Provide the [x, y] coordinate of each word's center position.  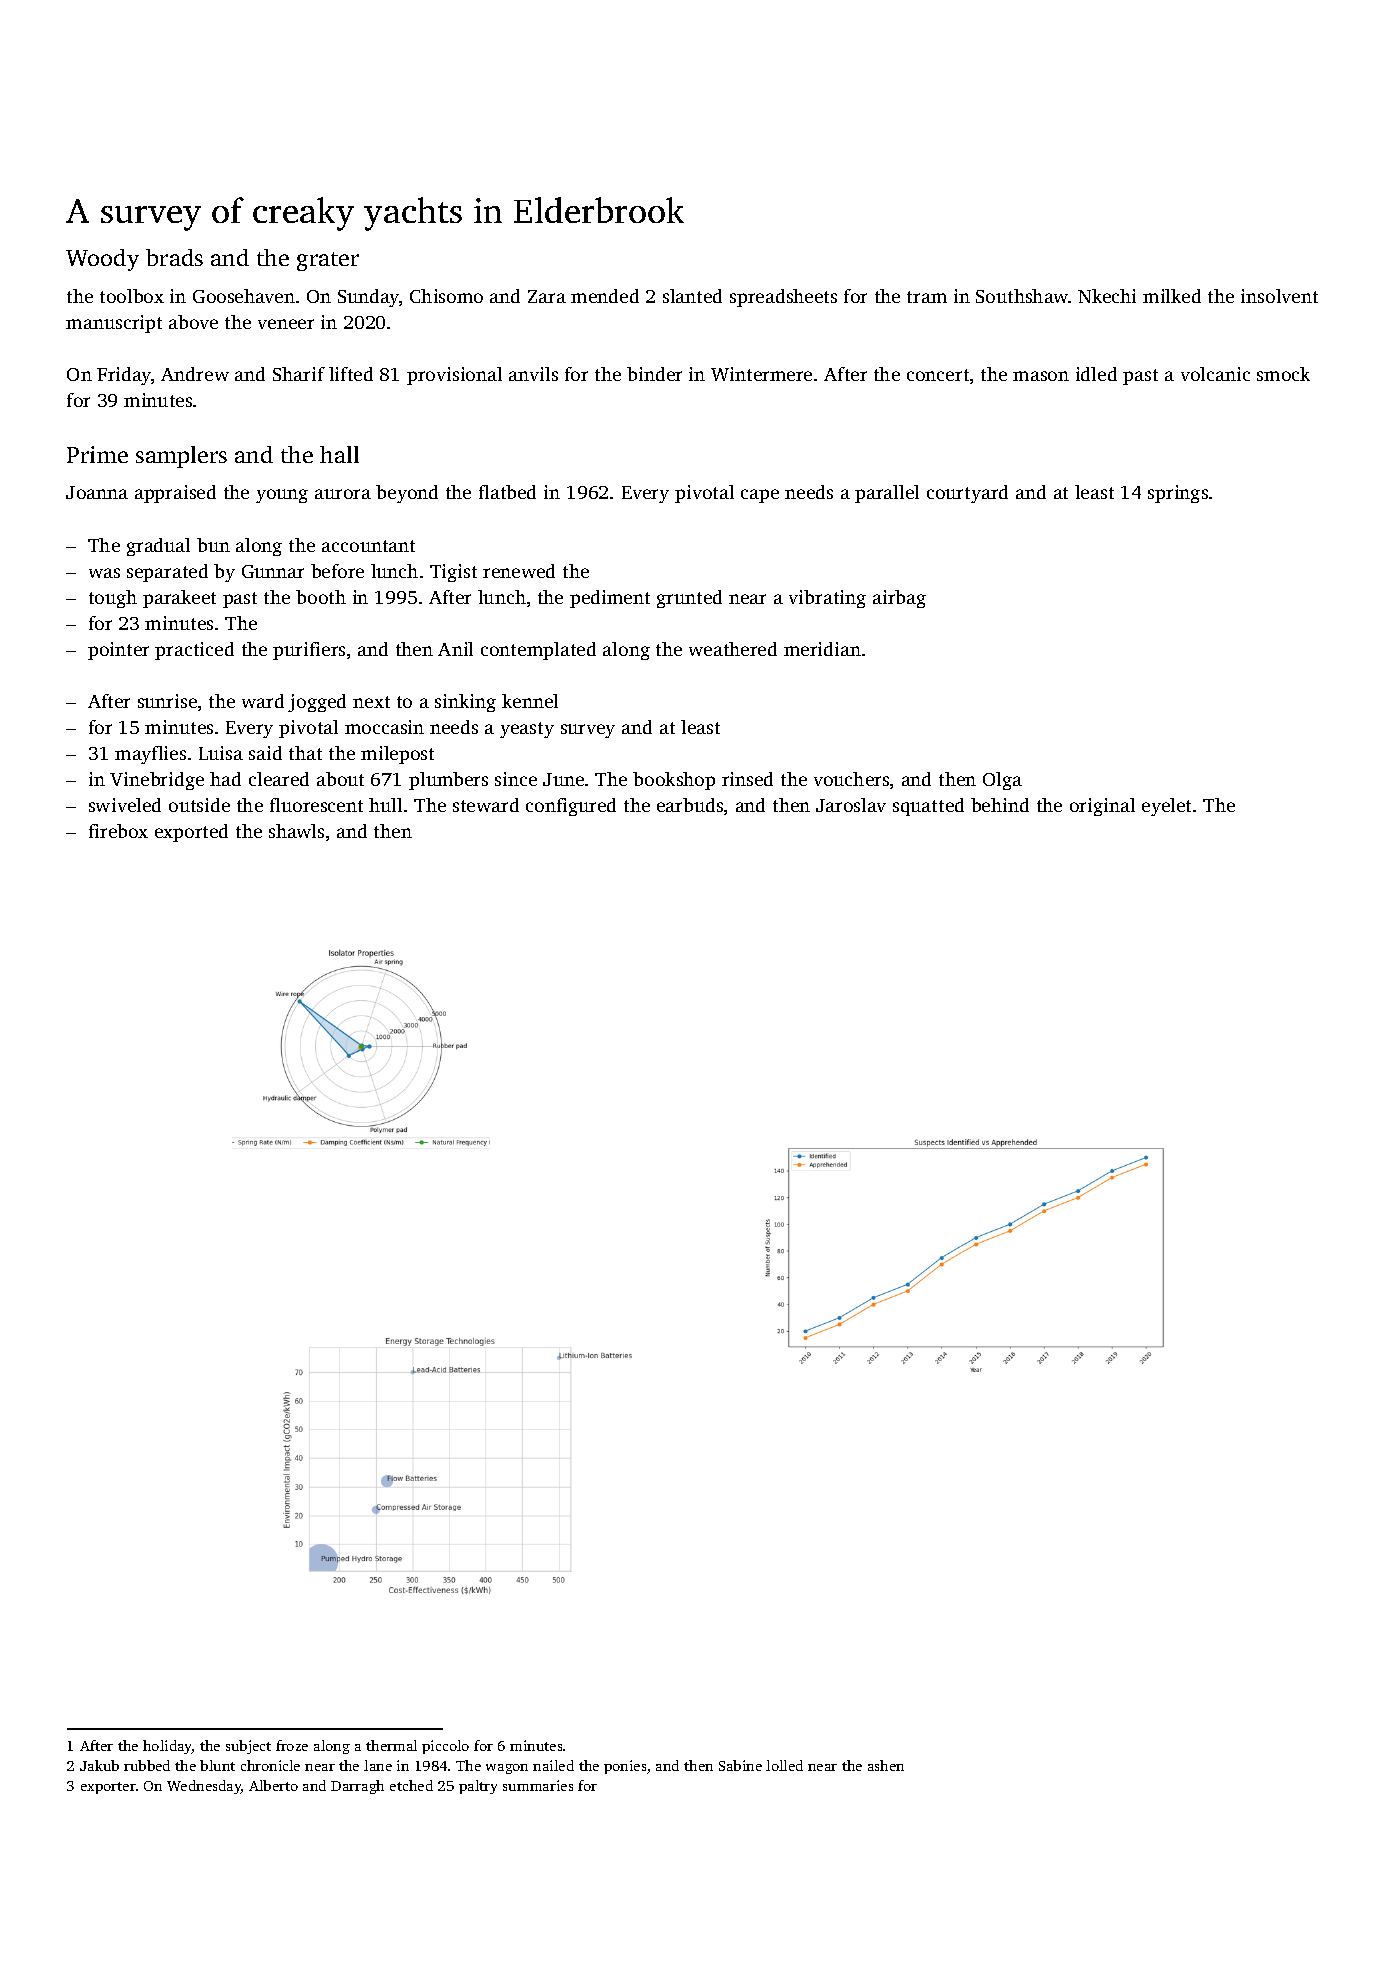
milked [1172, 296]
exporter [108, 1788]
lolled [784, 1765]
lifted [351, 374]
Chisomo [446, 296]
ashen [886, 1765]
